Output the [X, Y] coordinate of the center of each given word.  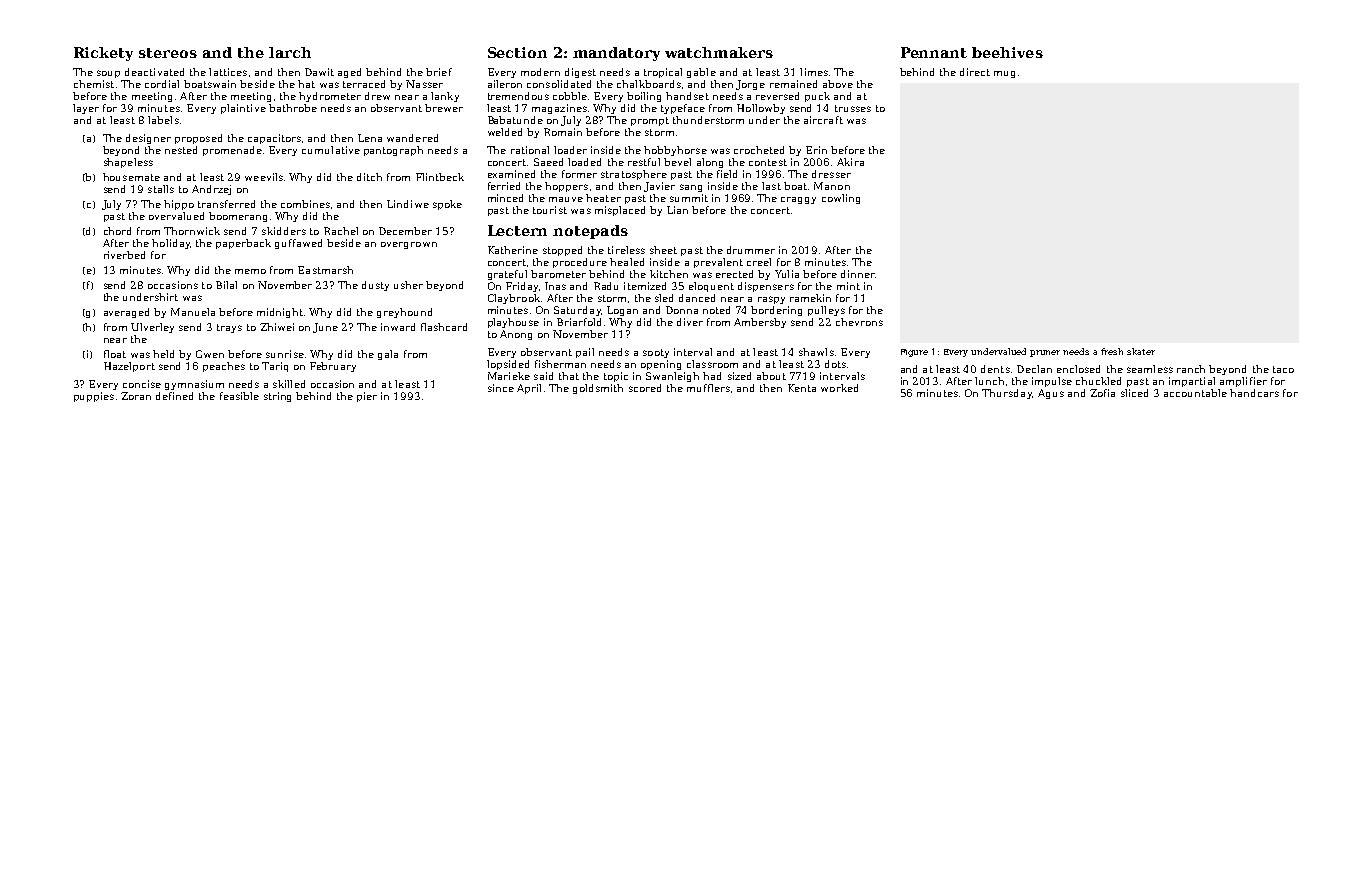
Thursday [1007, 394]
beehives [1007, 52]
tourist [550, 210]
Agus [1051, 394]
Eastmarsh [325, 270]
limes [814, 72]
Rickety [103, 54]
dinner [858, 274]
